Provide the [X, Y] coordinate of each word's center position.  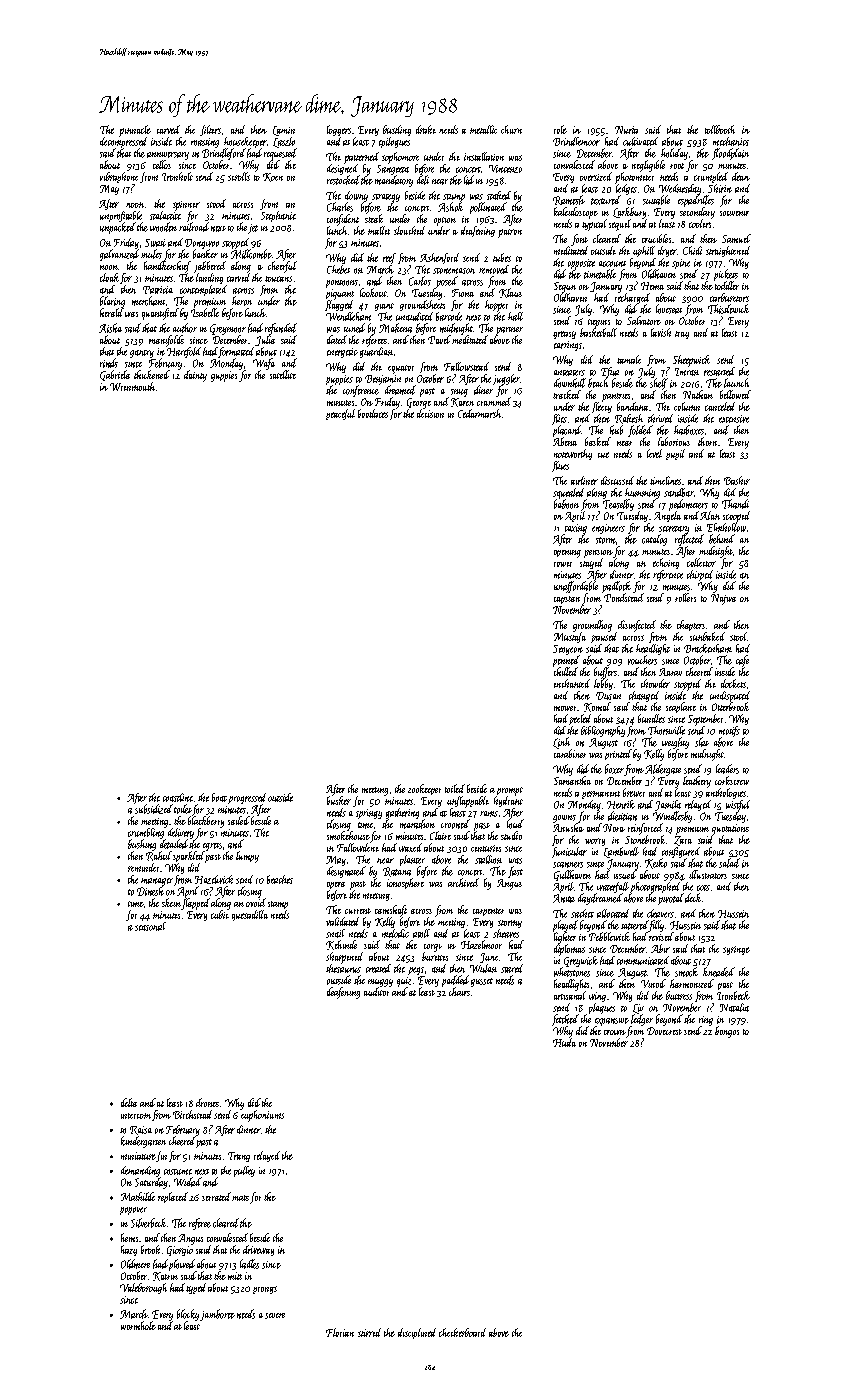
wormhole [138, 1325]
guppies [224, 376]
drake [426, 129]
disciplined [417, 1333]
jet [253, 229]
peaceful [340, 414]
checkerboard [462, 1332]
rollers [685, 597]
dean [741, 176]
